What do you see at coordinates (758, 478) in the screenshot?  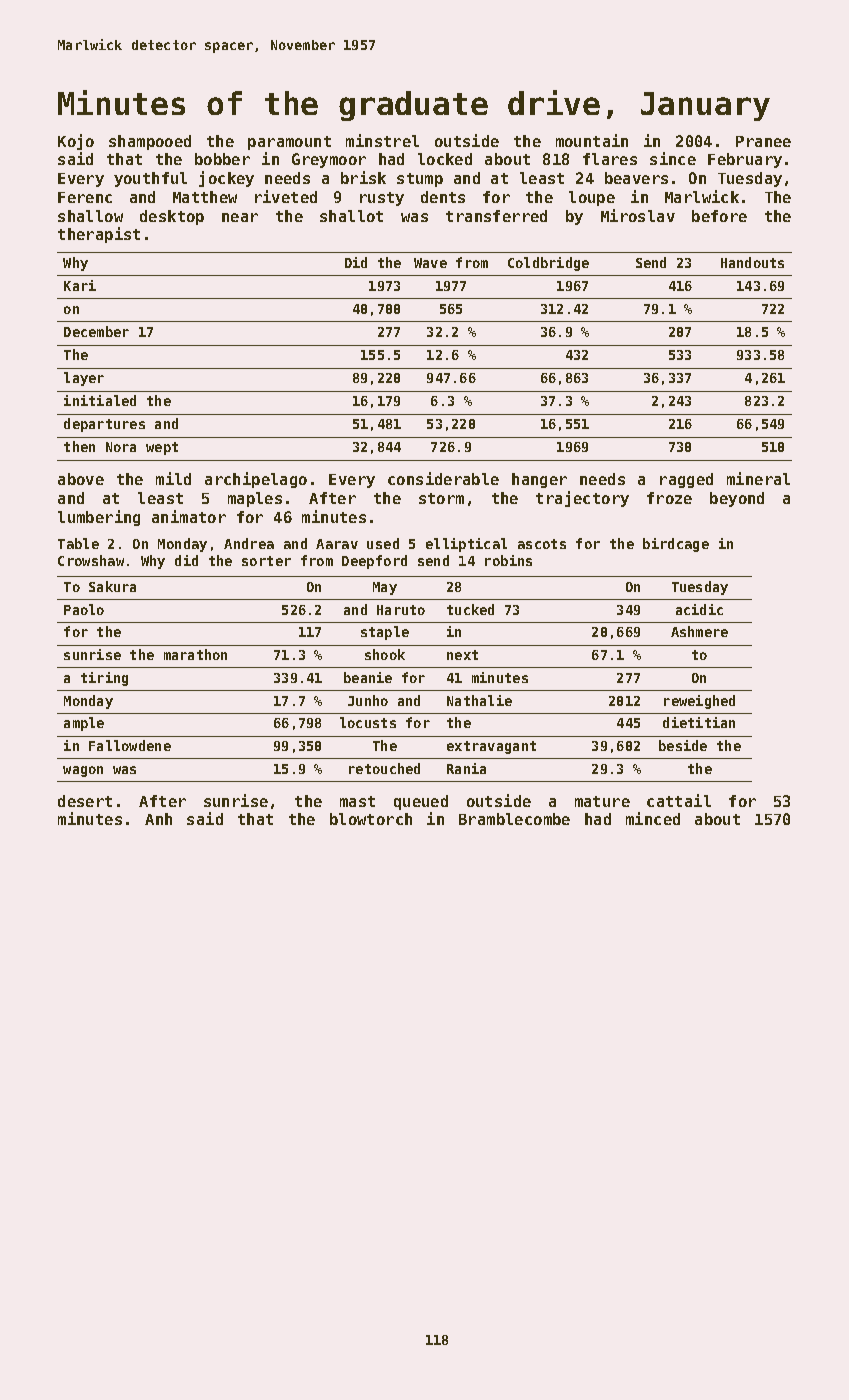 I see `mineral` at bounding box center [758, 478].
